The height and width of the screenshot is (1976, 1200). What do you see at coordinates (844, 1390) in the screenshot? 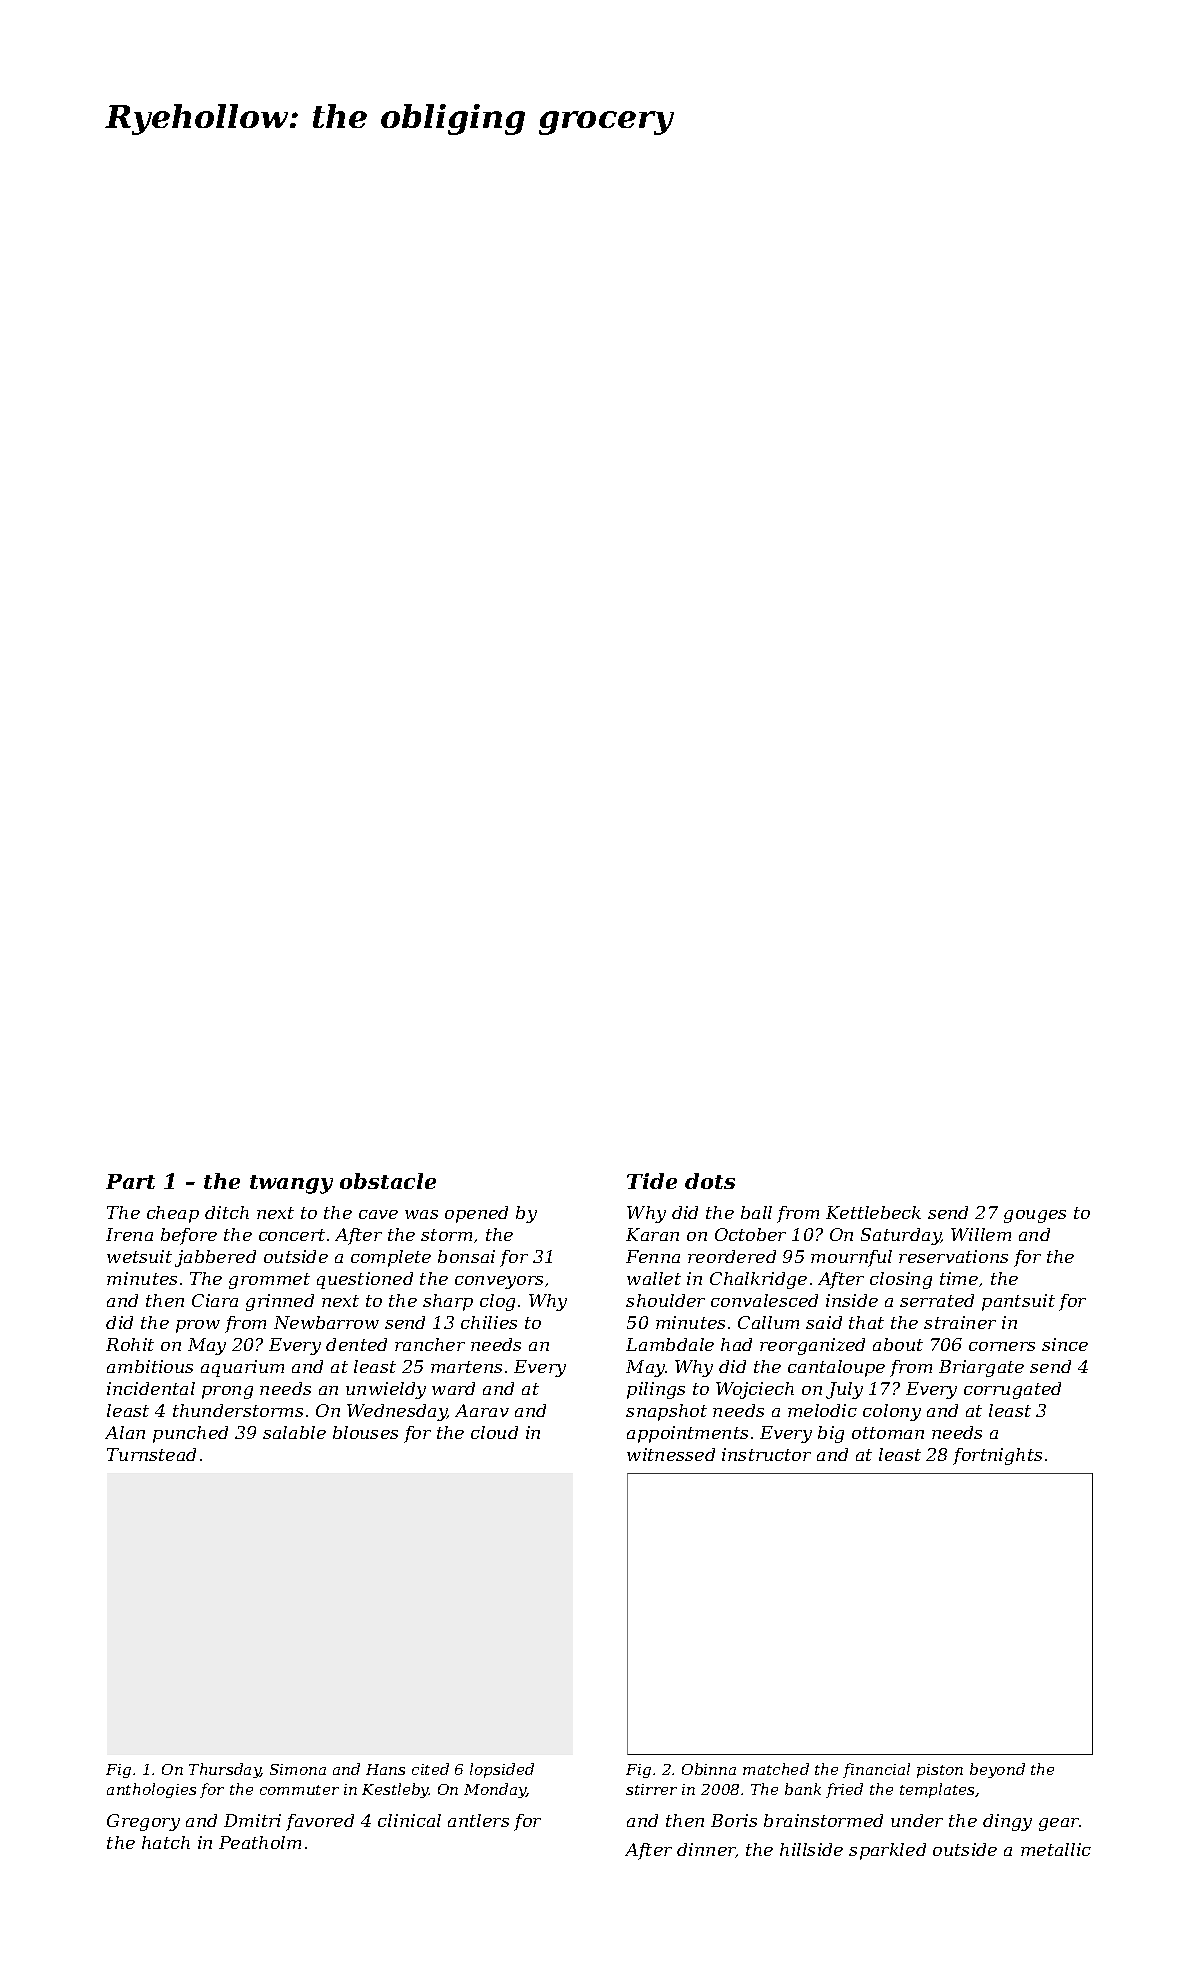
I see `July` at bounding box center [844, 1390].
